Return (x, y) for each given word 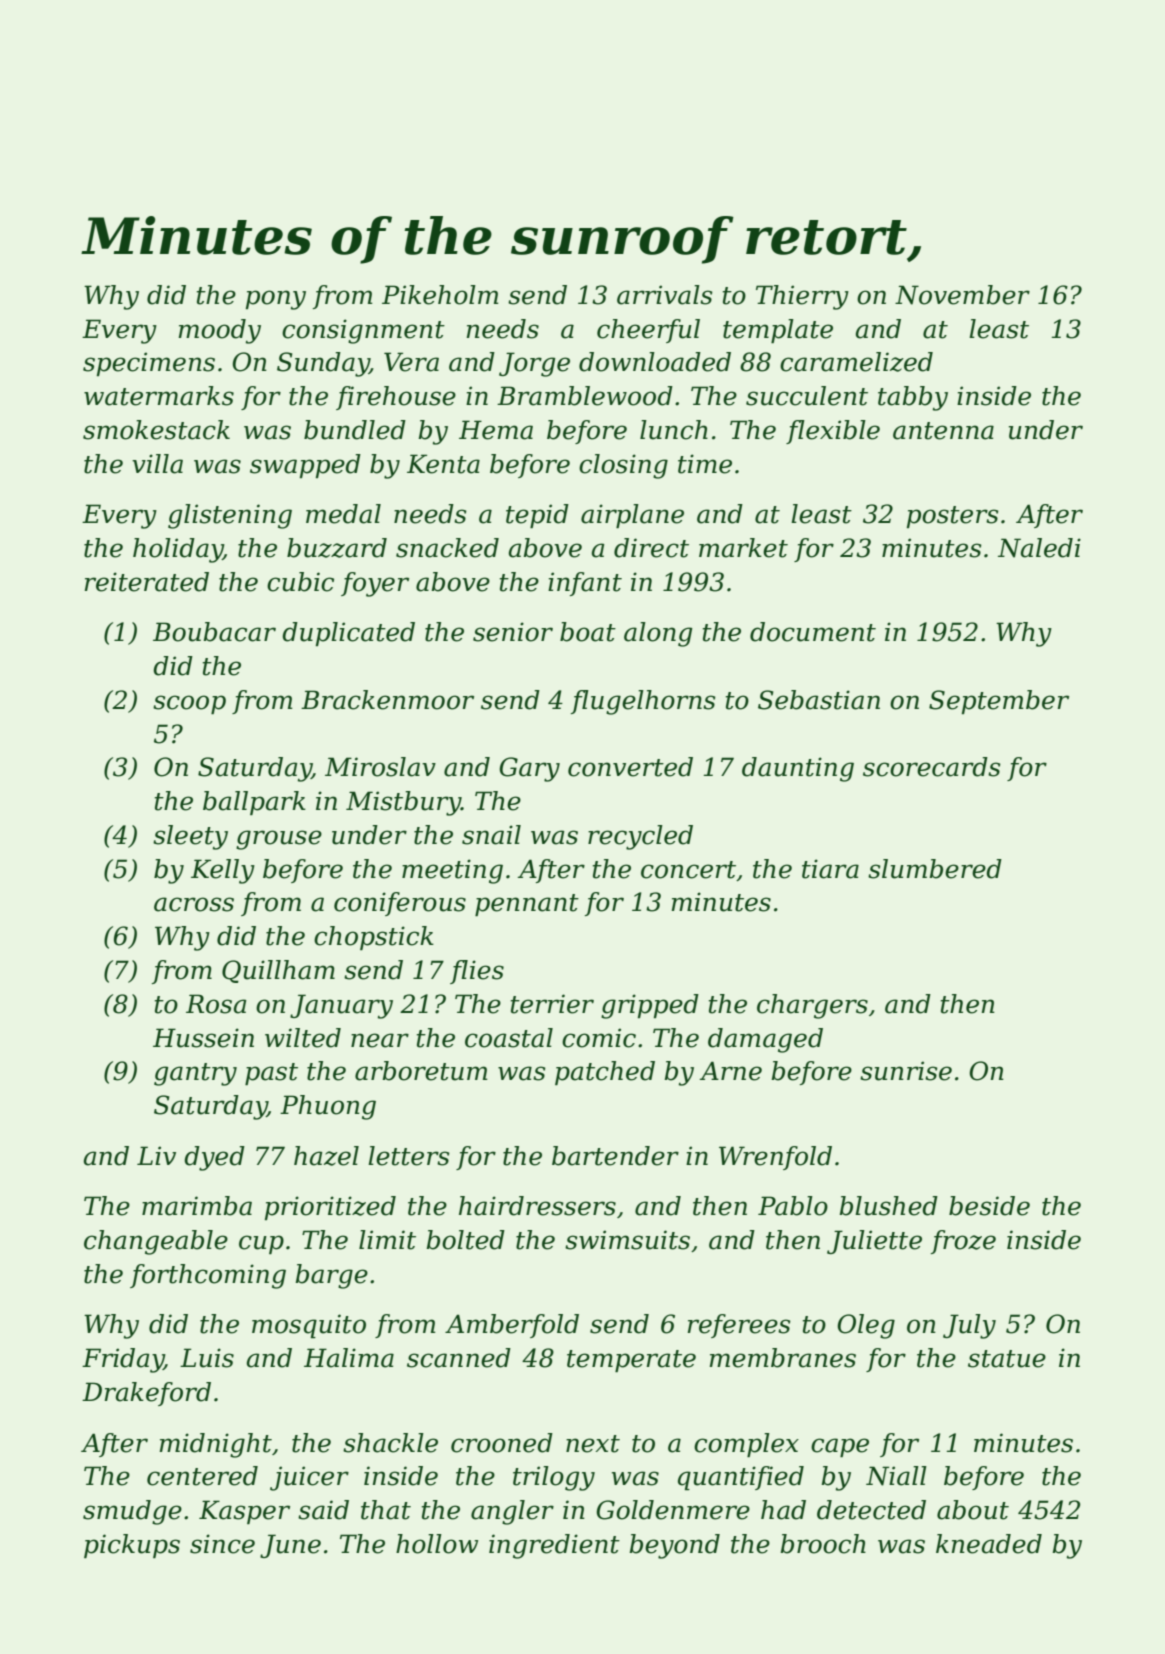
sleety (190, 837)
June (290, 1546)
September (999, 702)
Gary (529, 769)
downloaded (655, 362)
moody (219, 331)
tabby (913, 398)
